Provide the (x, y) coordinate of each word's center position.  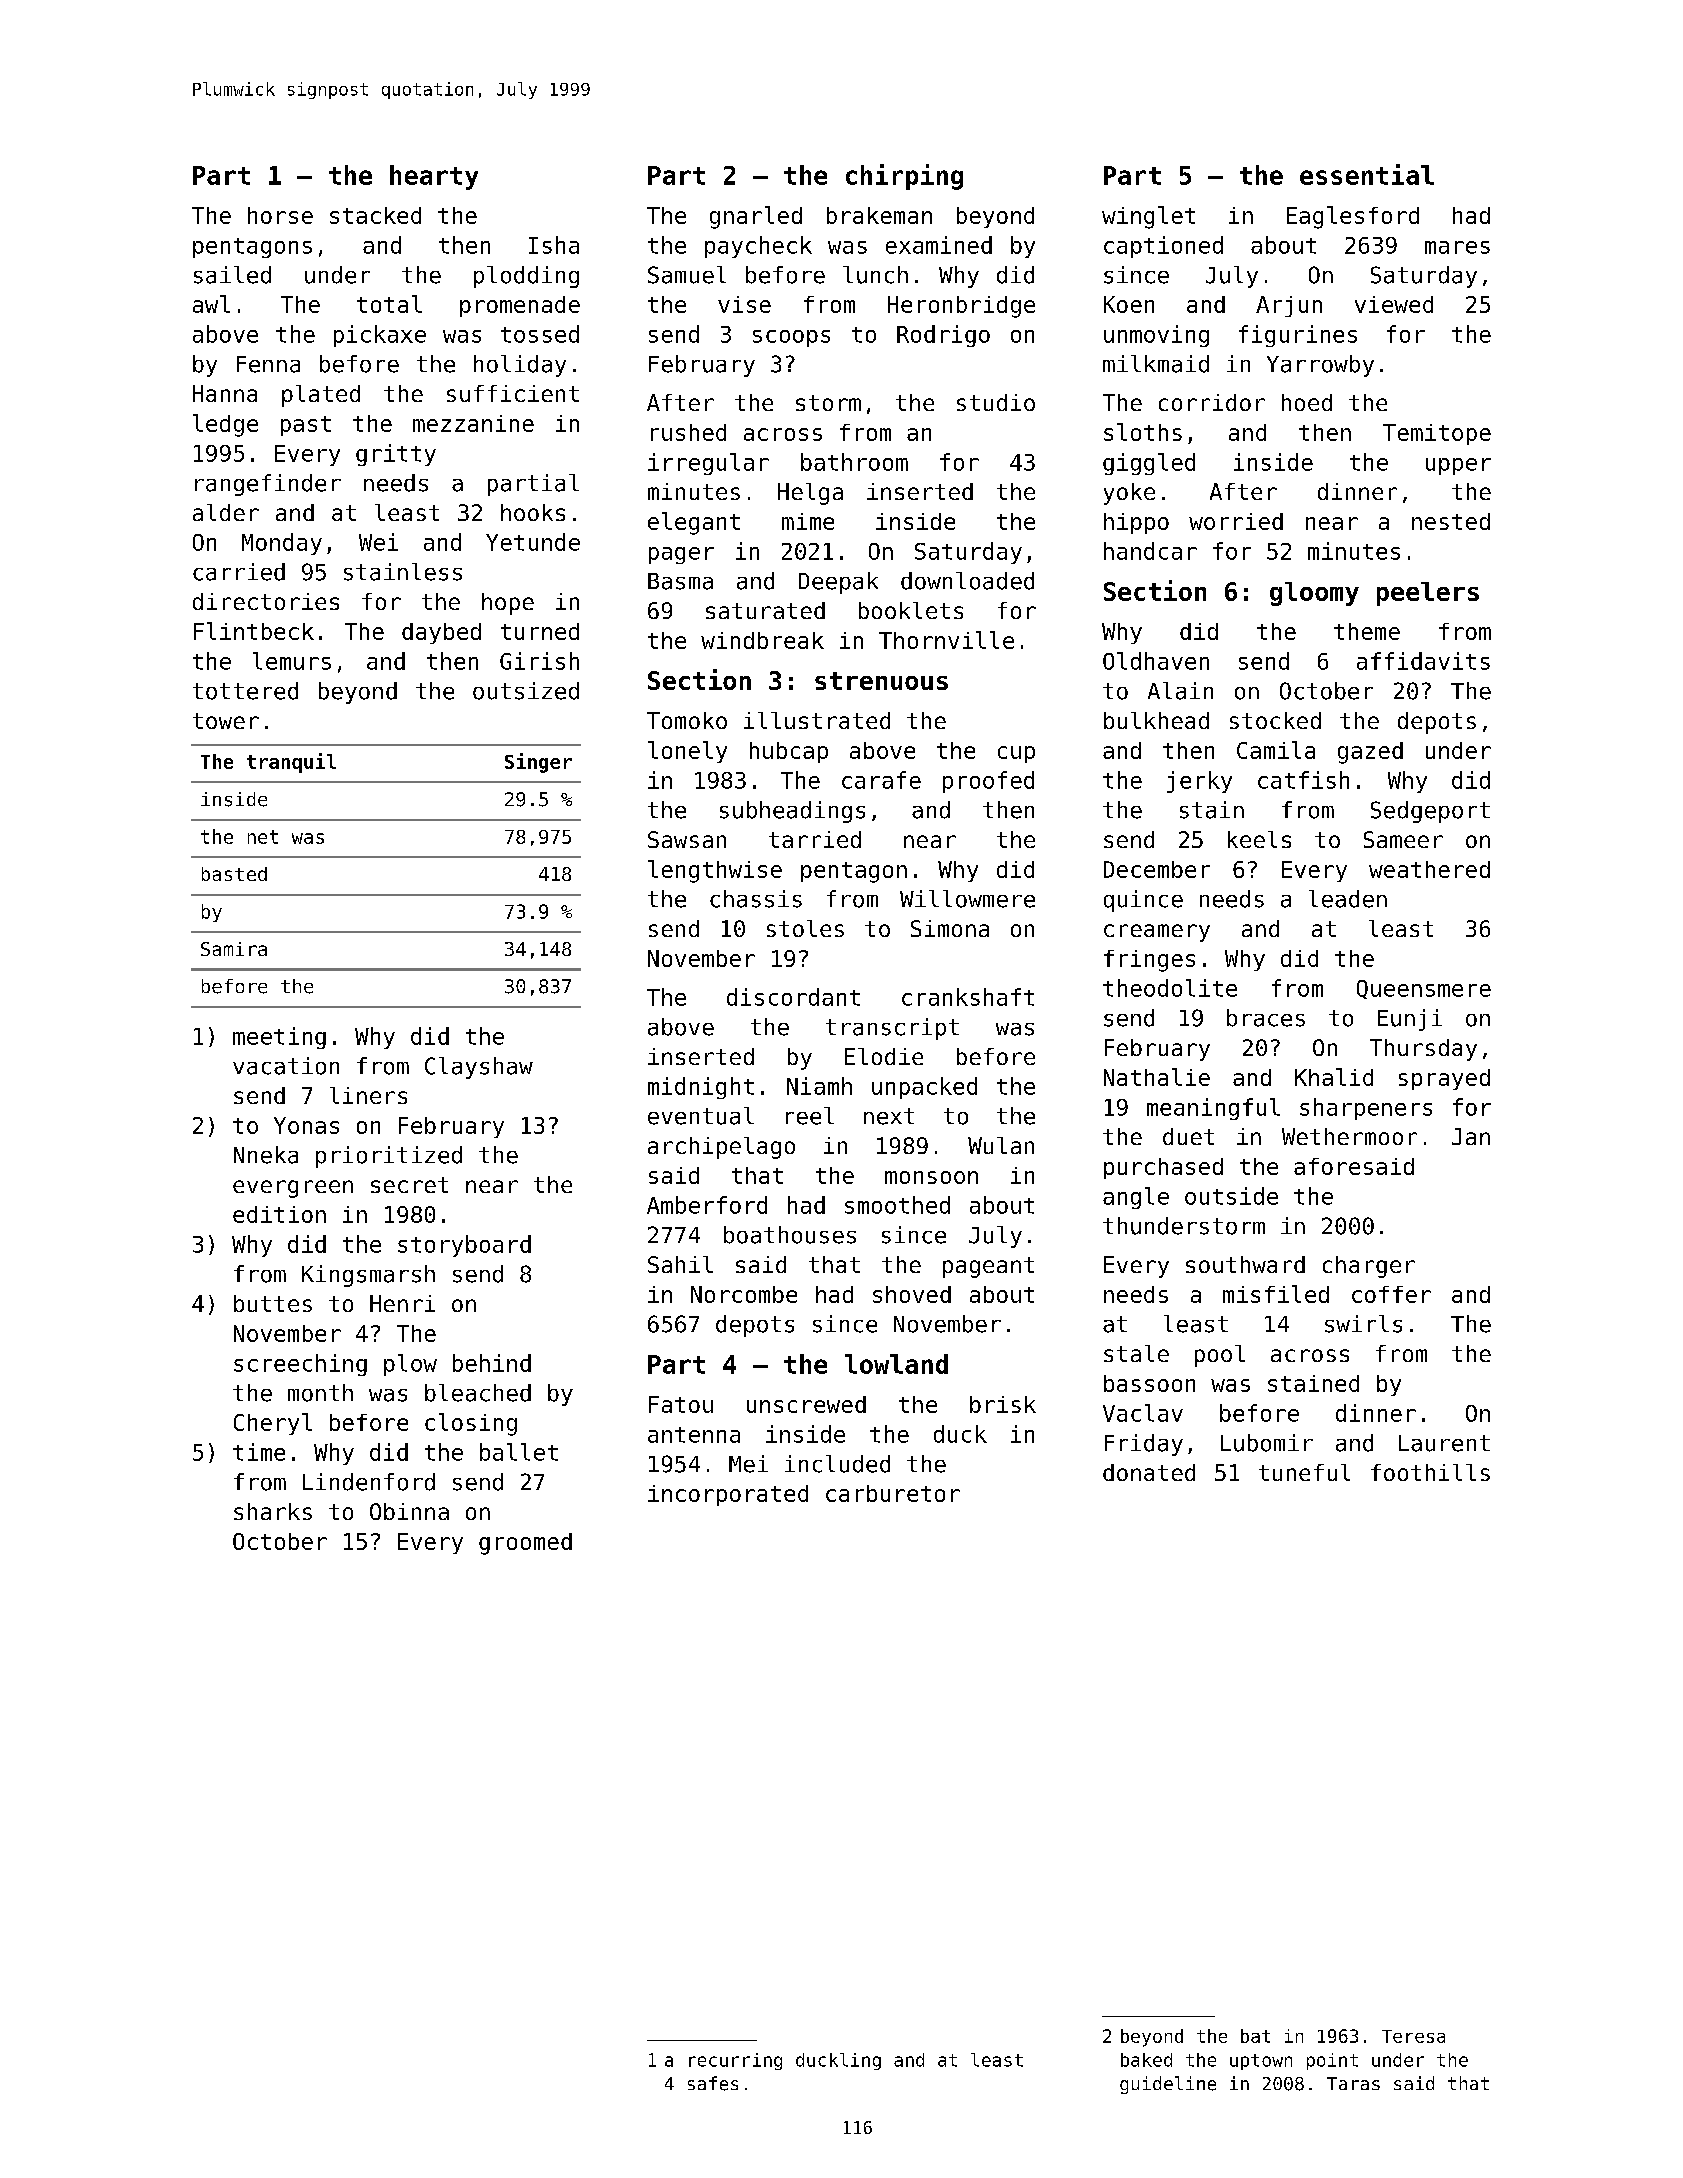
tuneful (1304, 1472)
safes (713, 2083)
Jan (1471, 1136)
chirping (904, 177)
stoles (805, 928)
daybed (441, 633)
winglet (1148, 217)
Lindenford (369, 1482)
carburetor (893, 1493)
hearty (434, 177)
